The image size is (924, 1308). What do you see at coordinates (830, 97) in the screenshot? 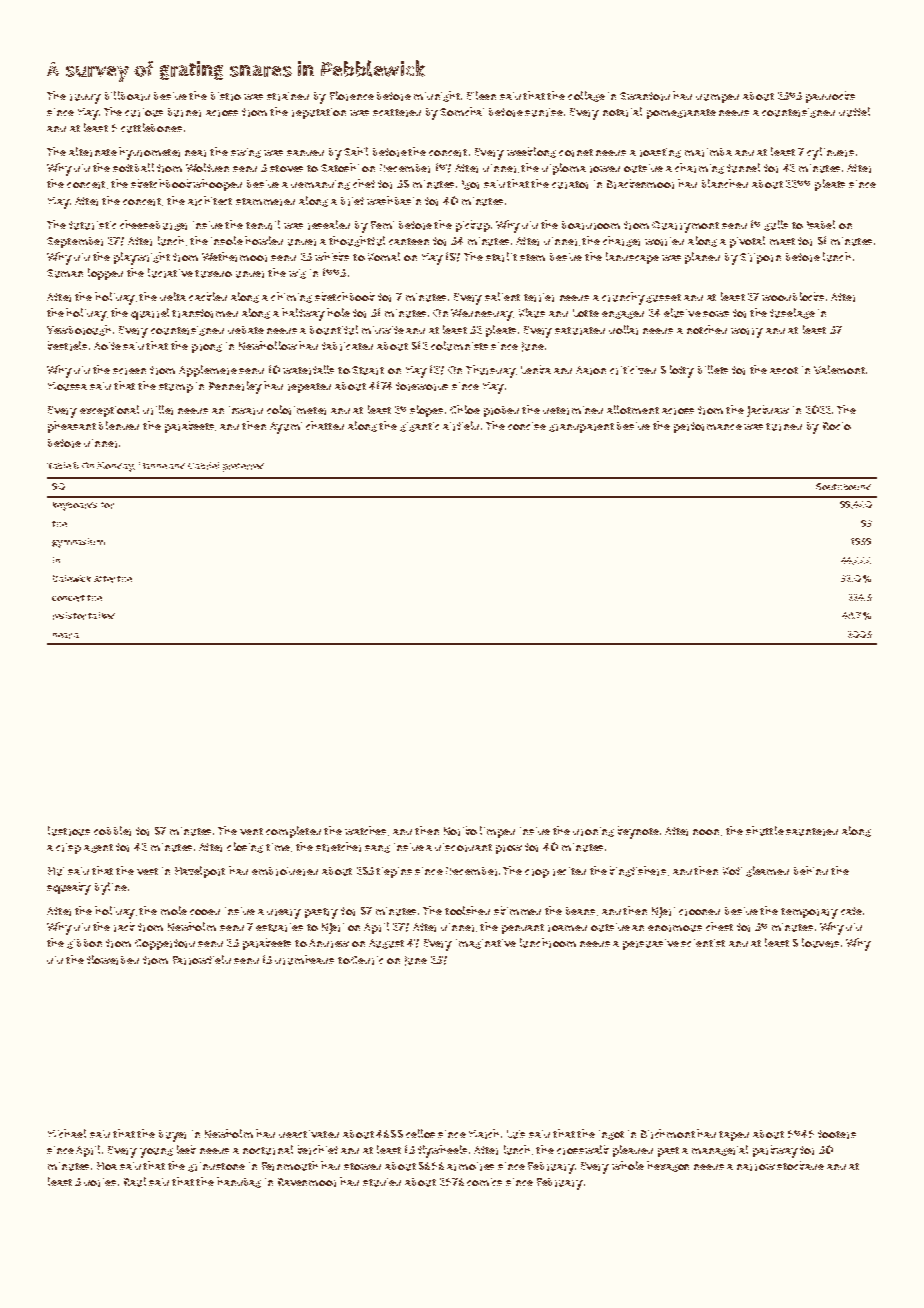
I see `paddocks` at bounding box center [830, 97].
